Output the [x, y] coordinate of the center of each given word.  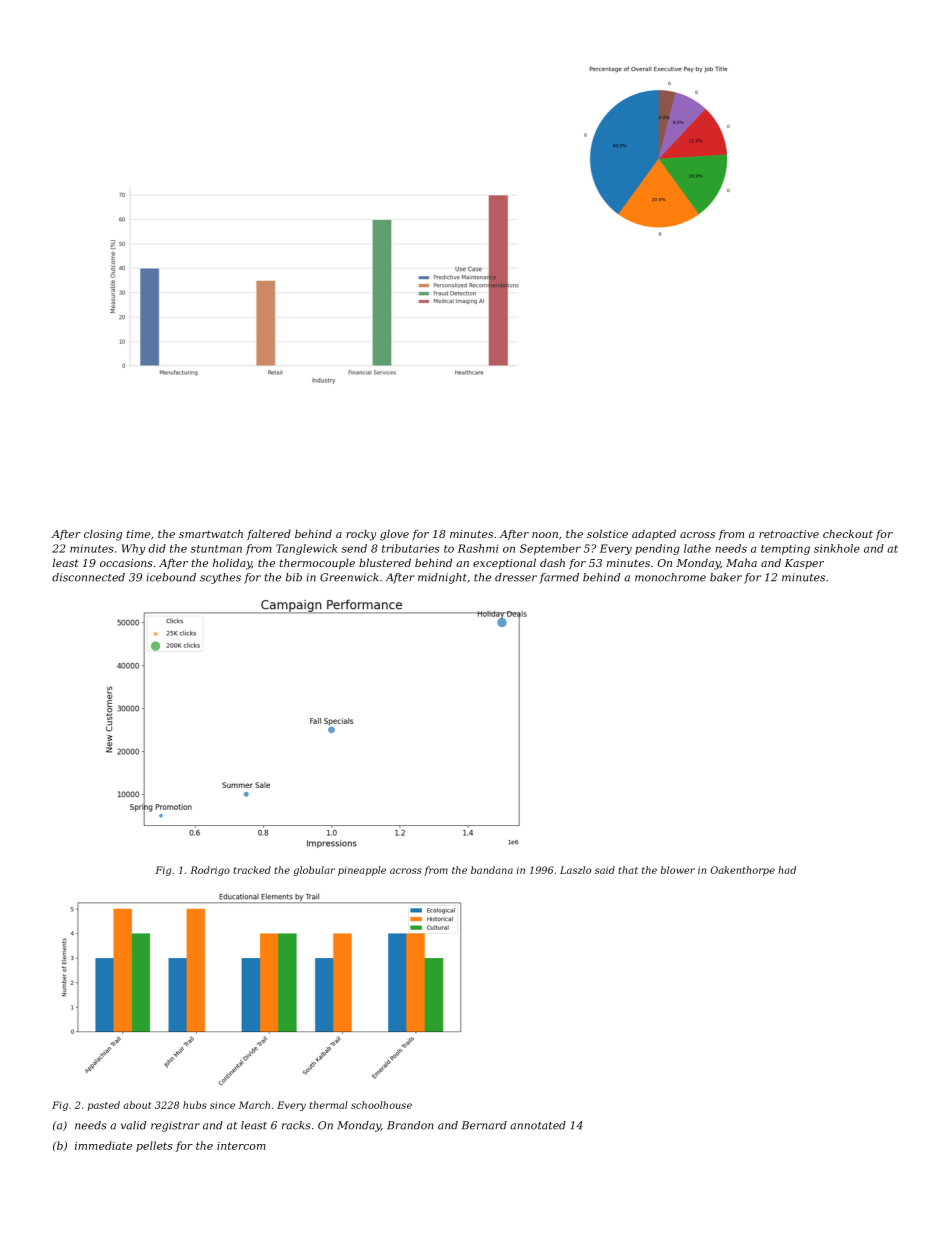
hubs [195, 1105]
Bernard [484, 1125]
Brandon [410, 1125]
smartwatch [211, 533]
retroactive [789, 534]
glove [394, 535]
